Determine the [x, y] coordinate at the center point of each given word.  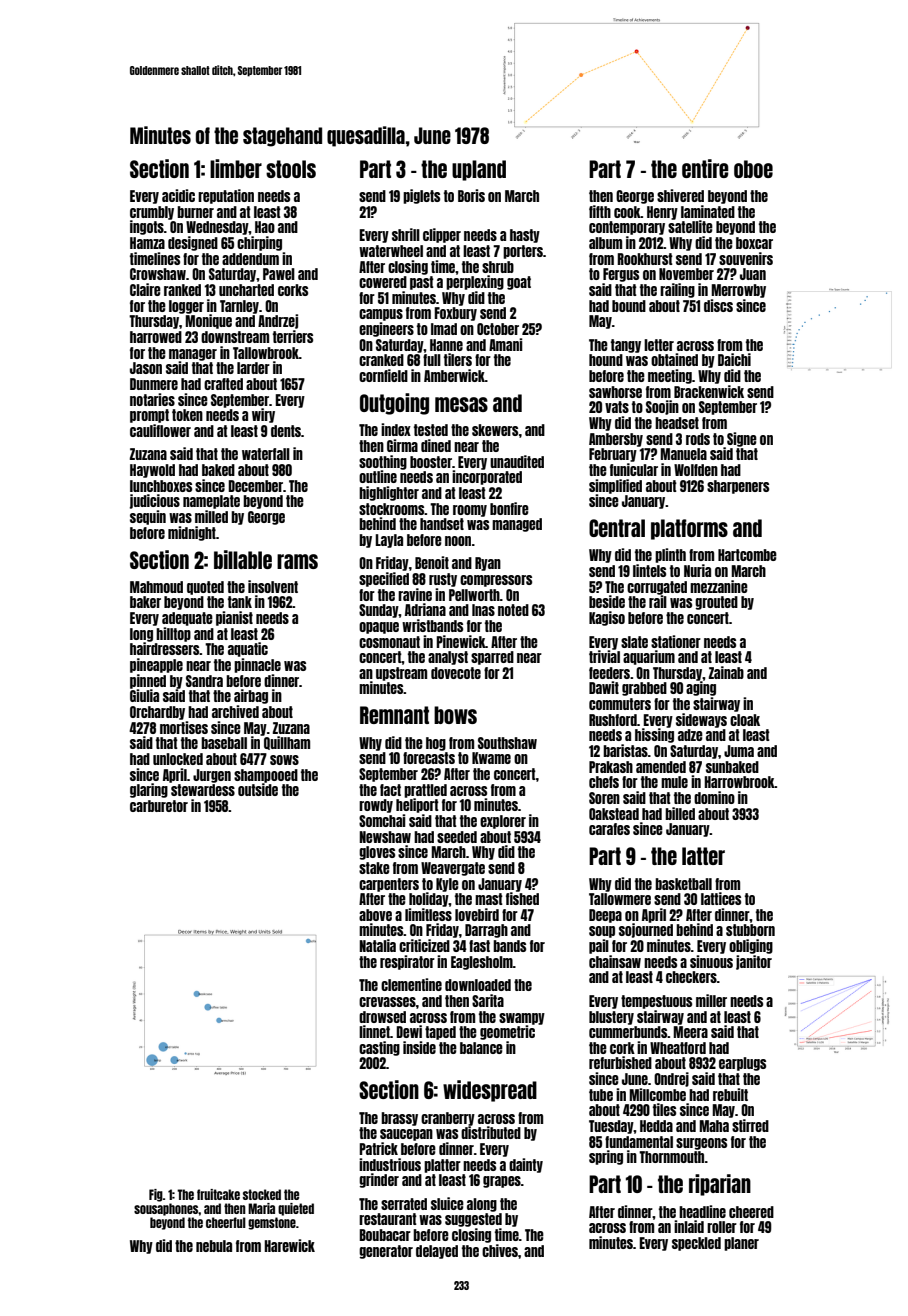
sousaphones [166, 1209]
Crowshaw [158, 274]
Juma [739, 751]
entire [705, 168]
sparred [492, 658]
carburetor [159, 806]
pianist [234, 618]
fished [522, 898]
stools [291, 169]
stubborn [750, 930]
